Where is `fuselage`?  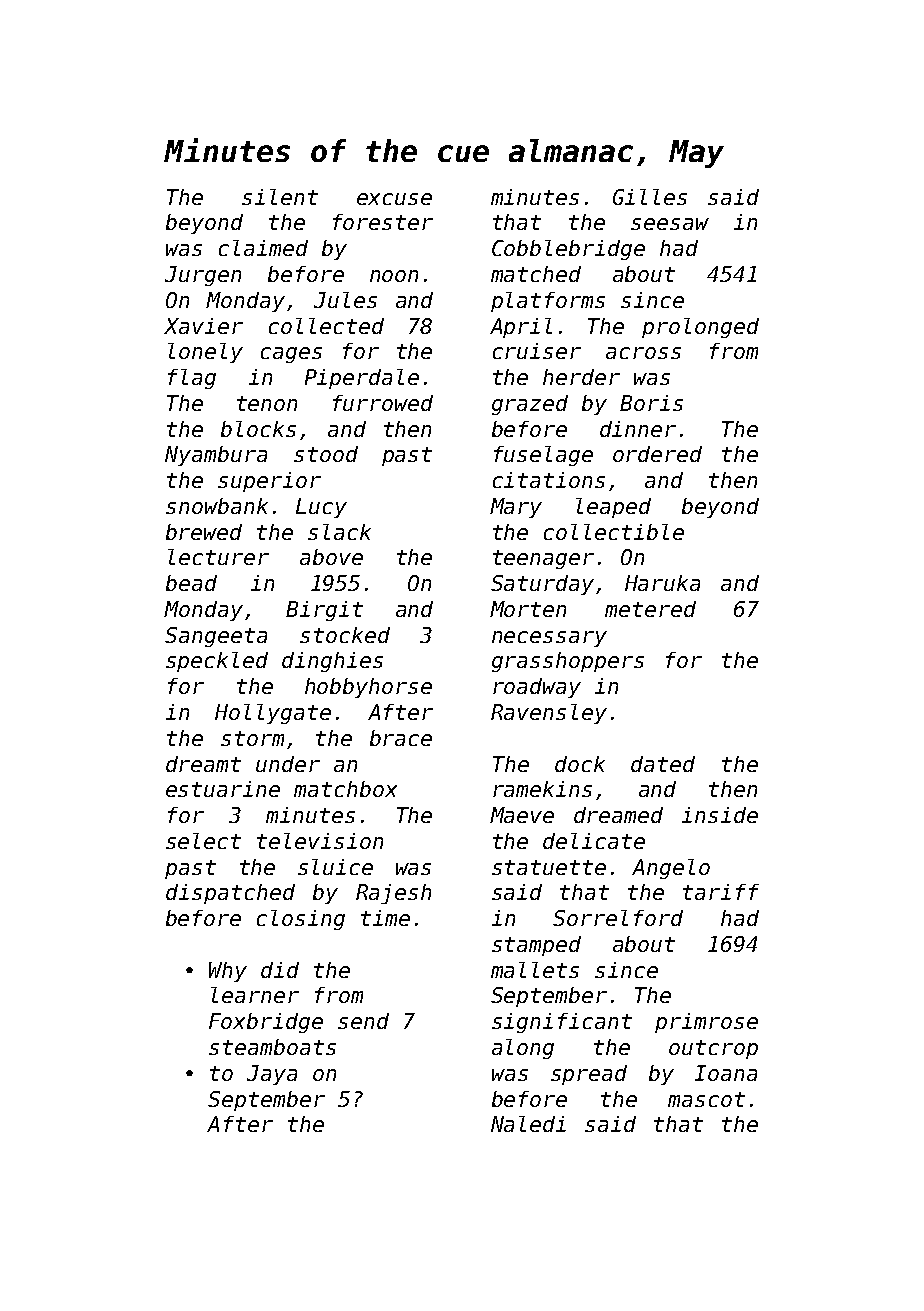
fuselage is located at coordinates (543, 456).
